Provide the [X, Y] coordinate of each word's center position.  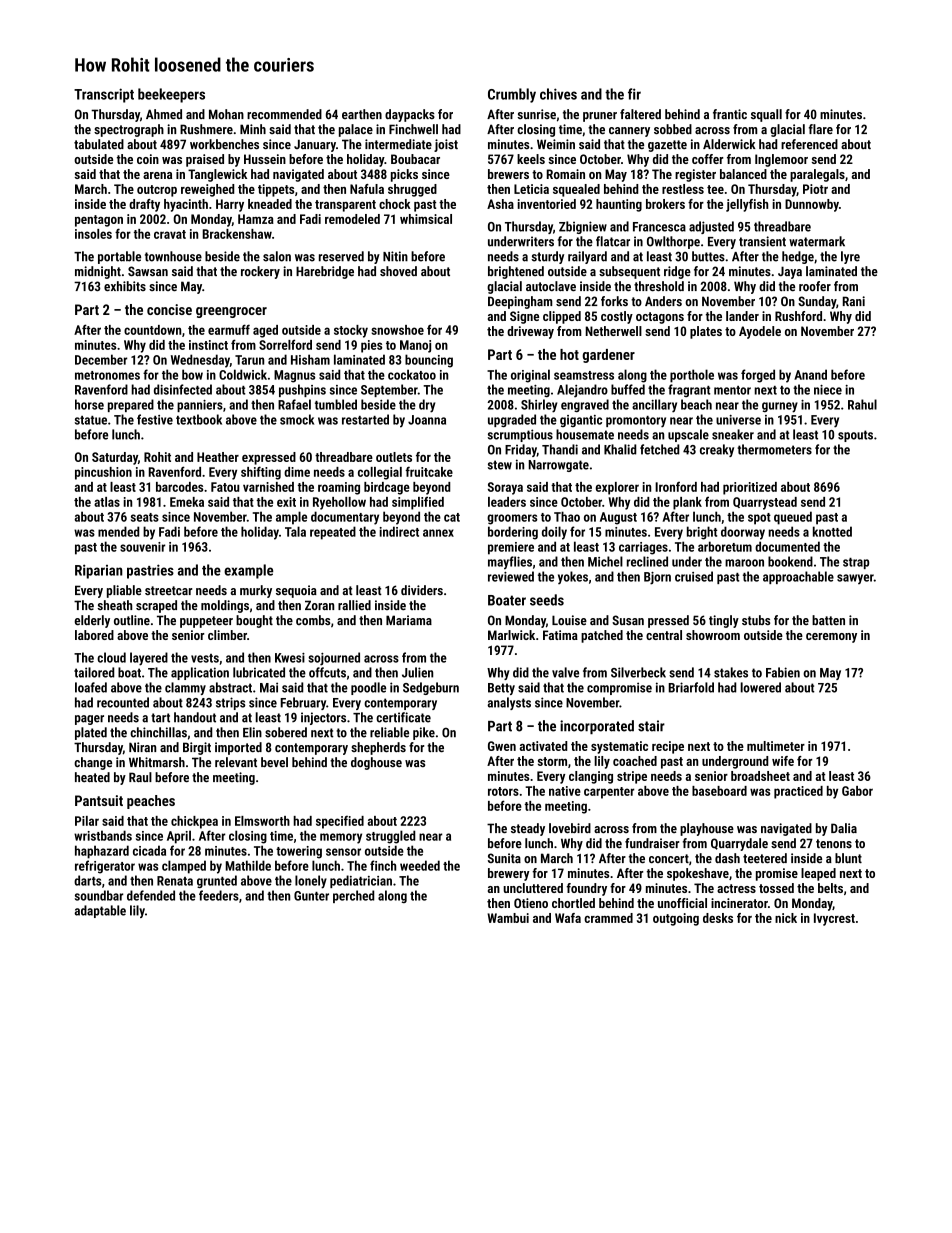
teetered [765, 858]
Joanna [427, 420]
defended [151, 895]
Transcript [104, 95]
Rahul [862, 404]
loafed [91, 687]
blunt [848, 858]
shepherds [378, 748]
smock [297, 419]
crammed [608, 918]
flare [821, 129]
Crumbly [512, 95]
